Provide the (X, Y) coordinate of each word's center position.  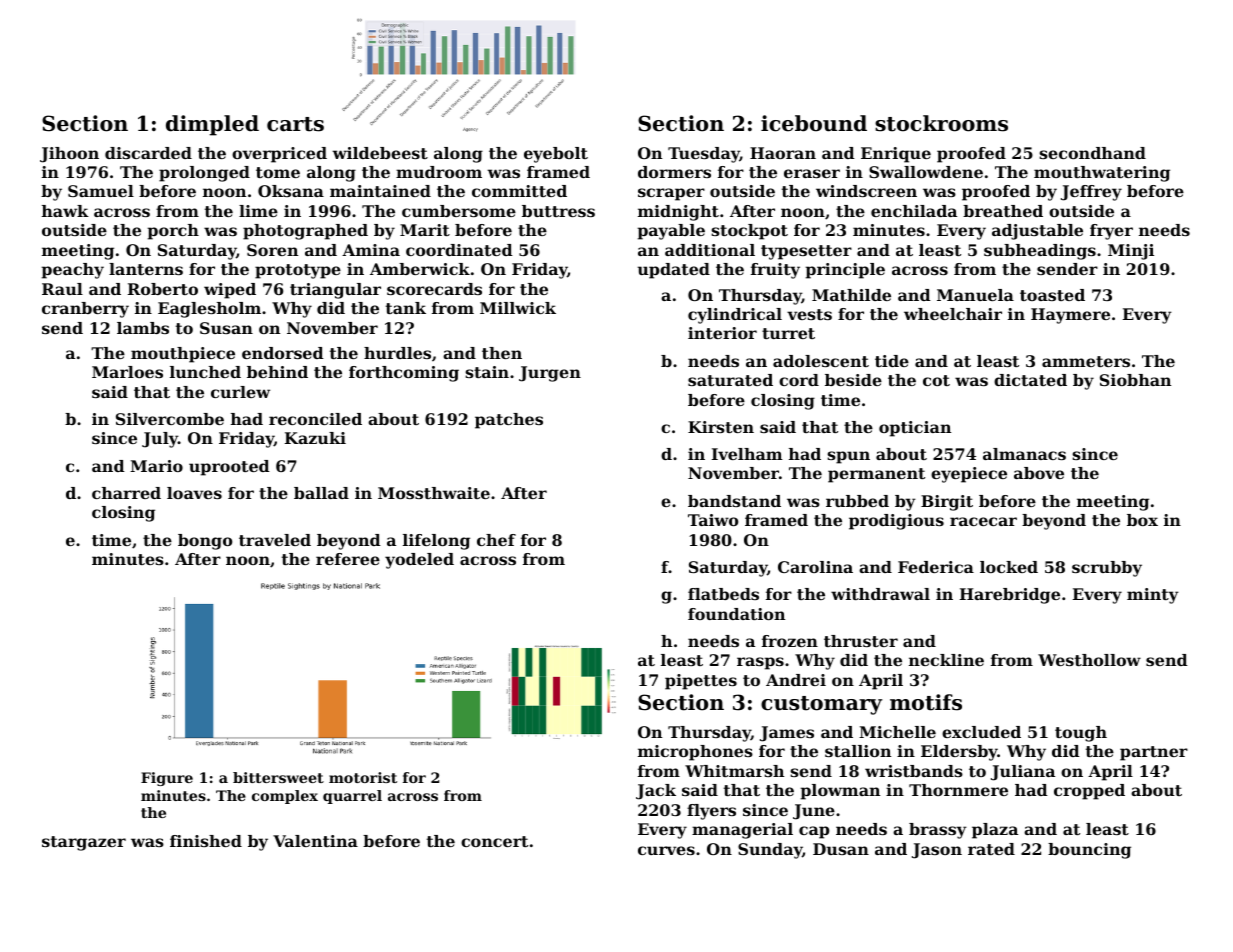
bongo (205, 542)
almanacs (1024, 454)
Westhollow (1089, 660)
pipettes (701, 682)
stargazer (84, 843)
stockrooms (941, 123)
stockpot (749, 232)
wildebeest (380, 153)
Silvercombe (170, 419)
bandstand (734, 501)
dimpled (212, 125)
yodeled (419, 561)
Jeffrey (1091, 193)
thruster (861, 641)
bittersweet (278, 777)
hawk (65, 211)
